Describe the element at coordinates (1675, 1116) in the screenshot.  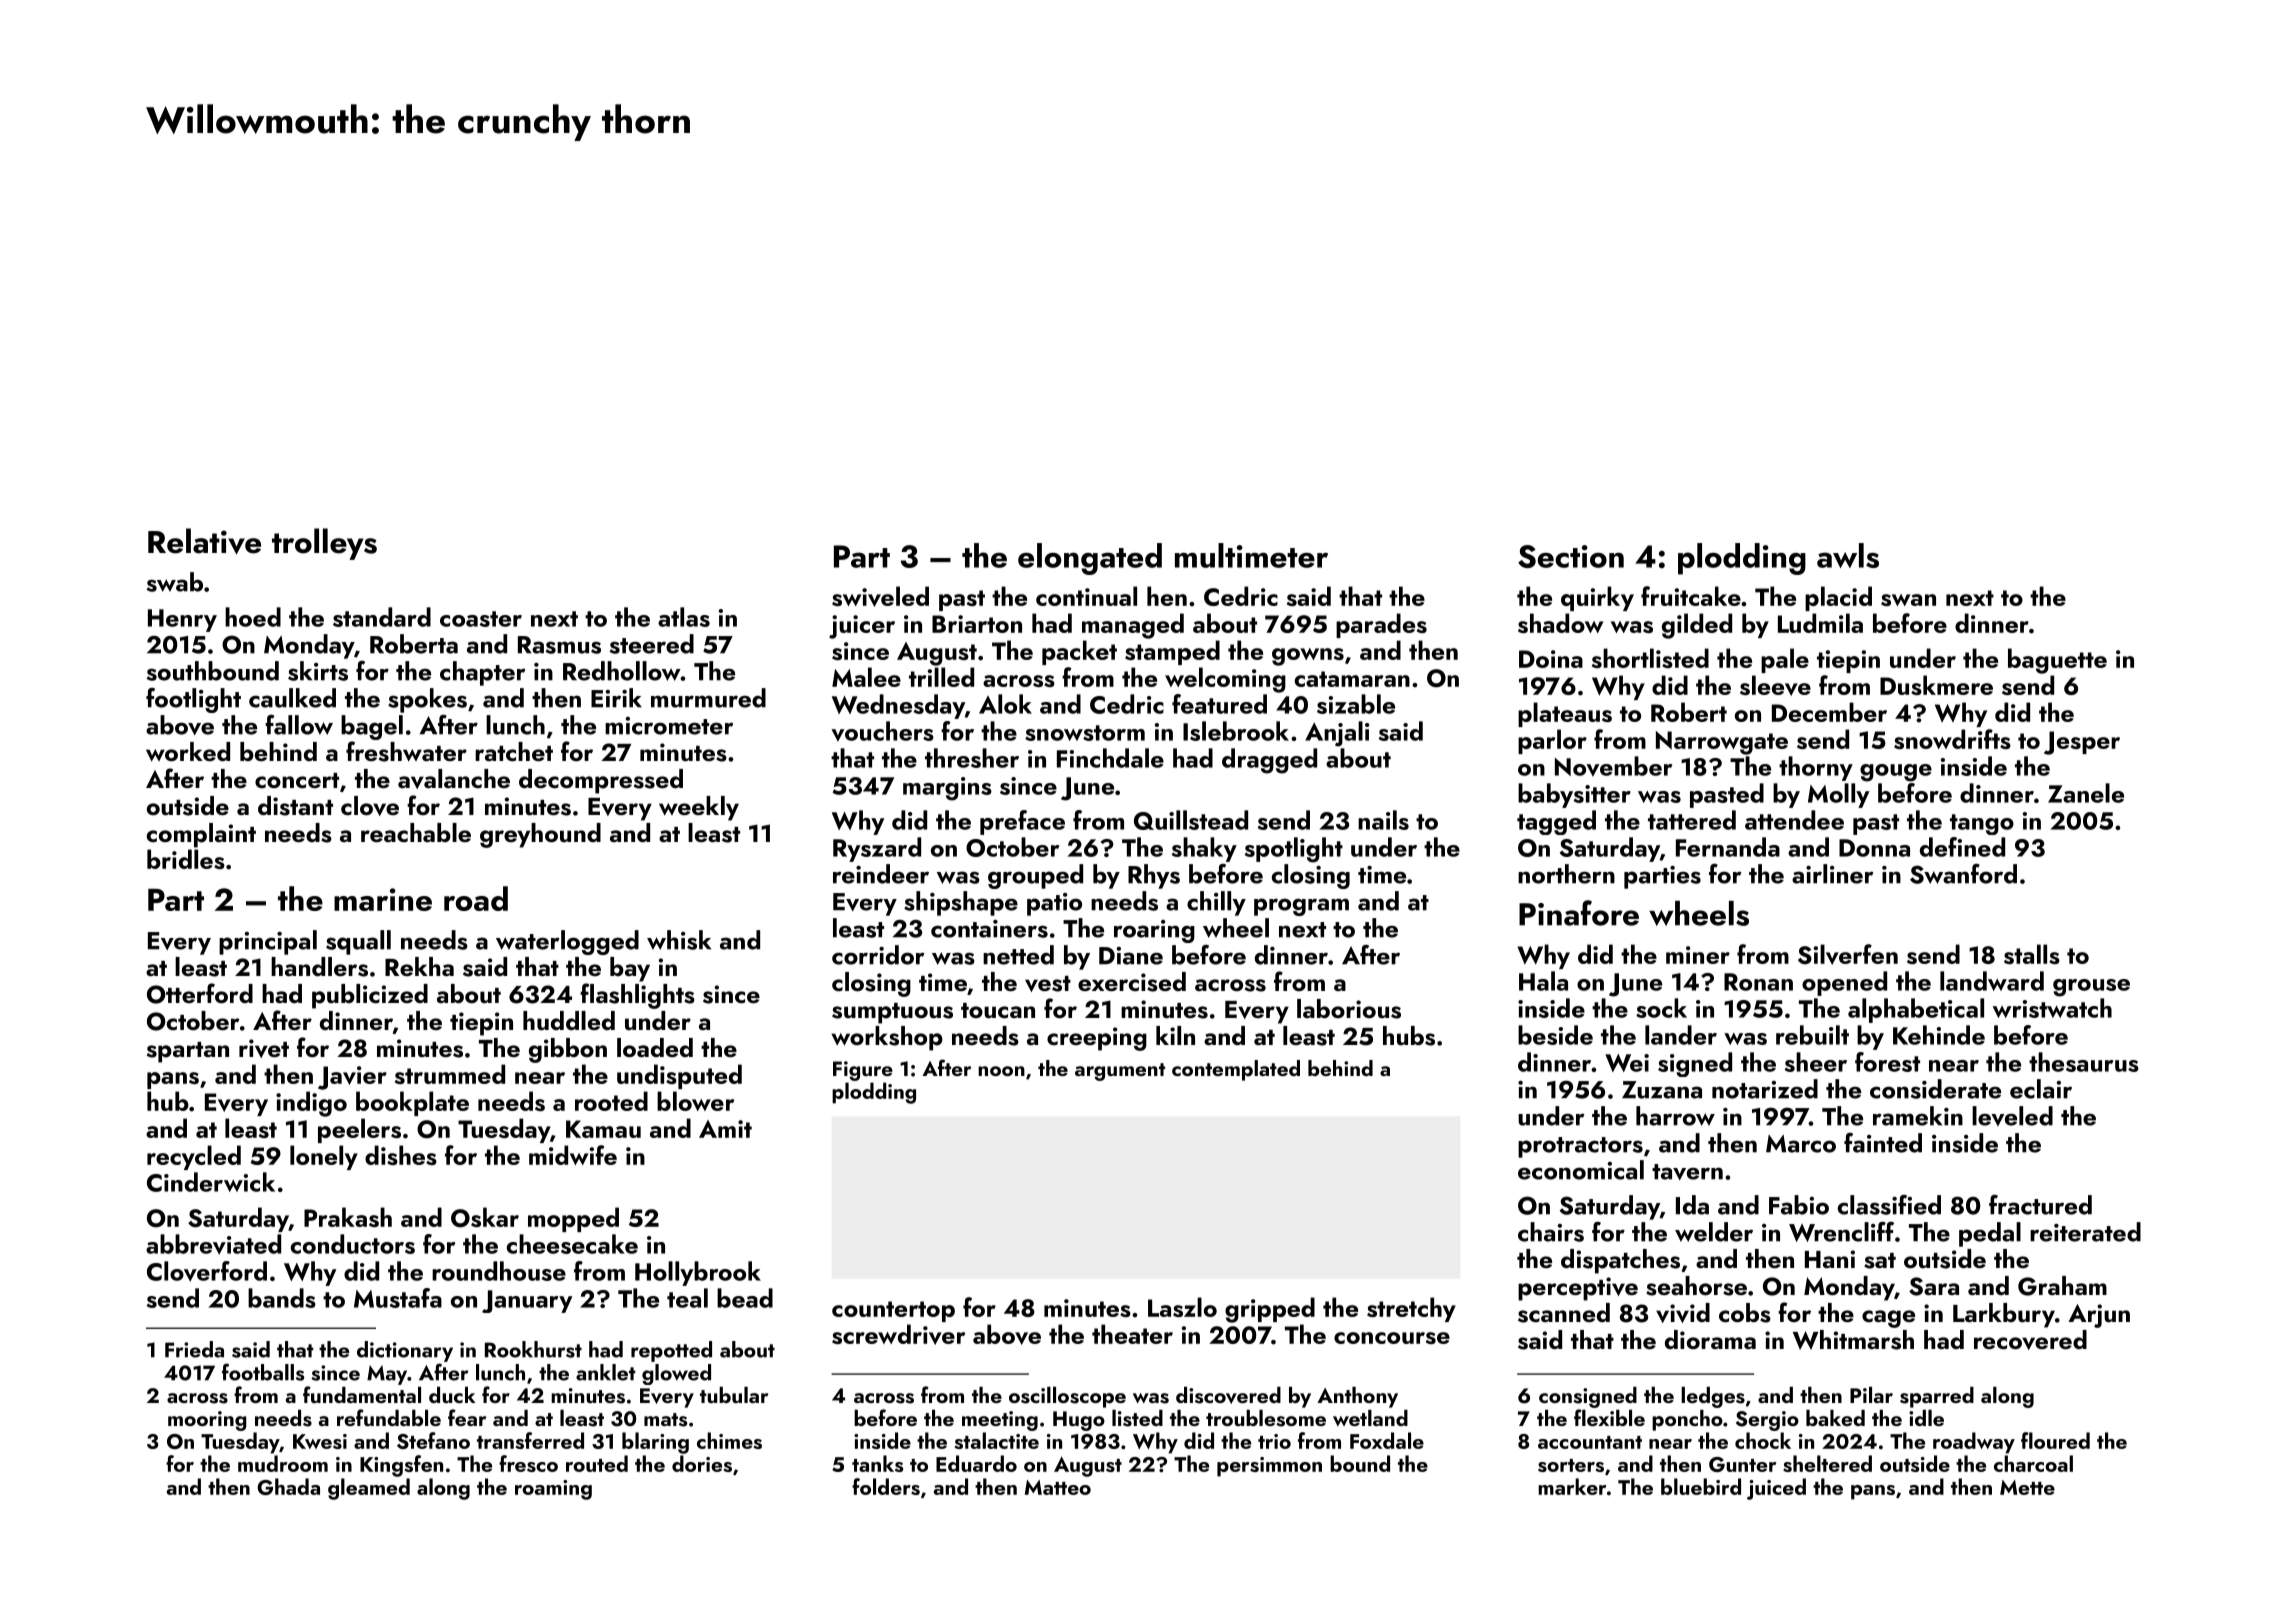
I see `harrow` at that location.
